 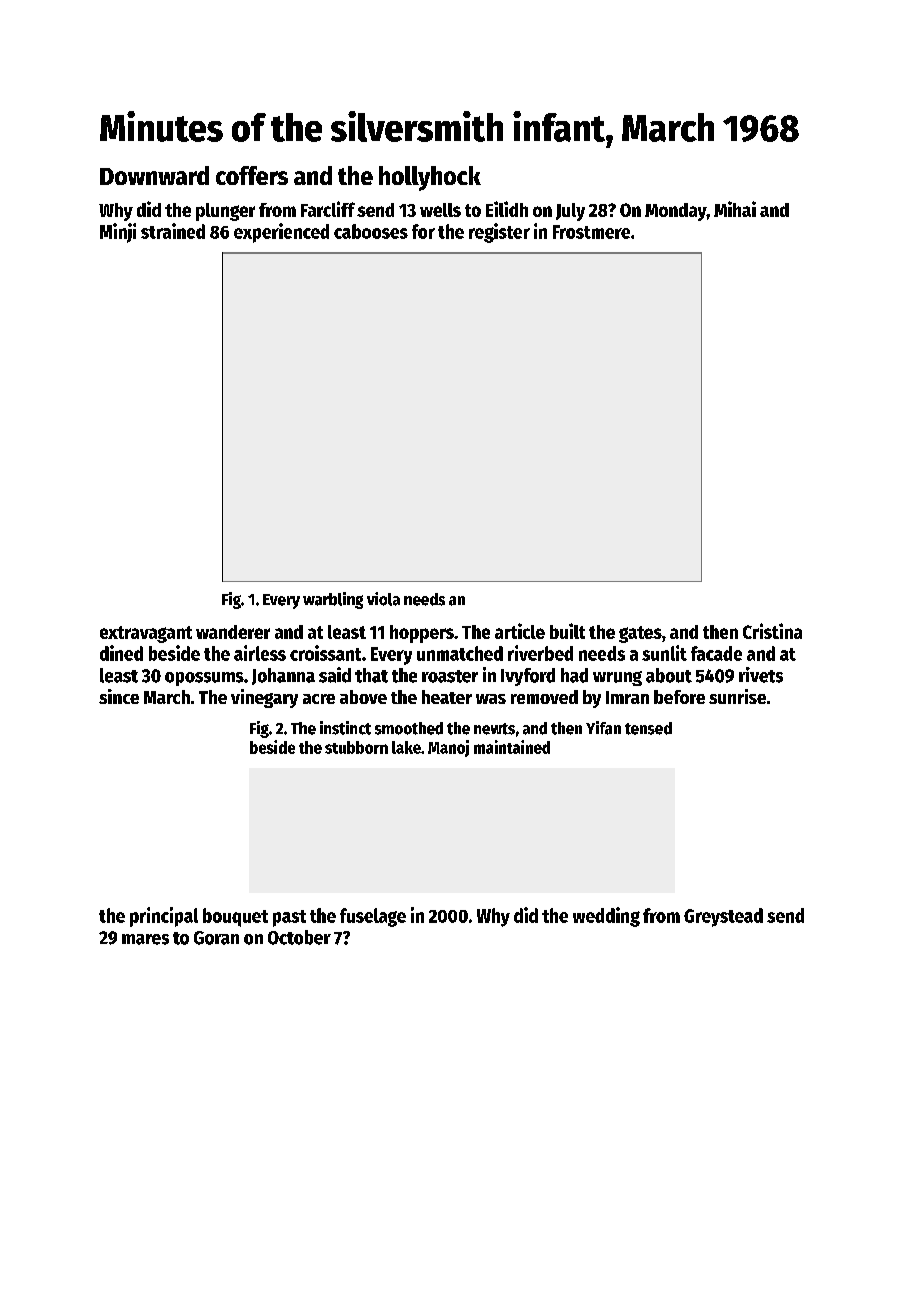 What do you see at coordinates (499, 233) in the page?
I see `register` at bounding box center [499, 233].
